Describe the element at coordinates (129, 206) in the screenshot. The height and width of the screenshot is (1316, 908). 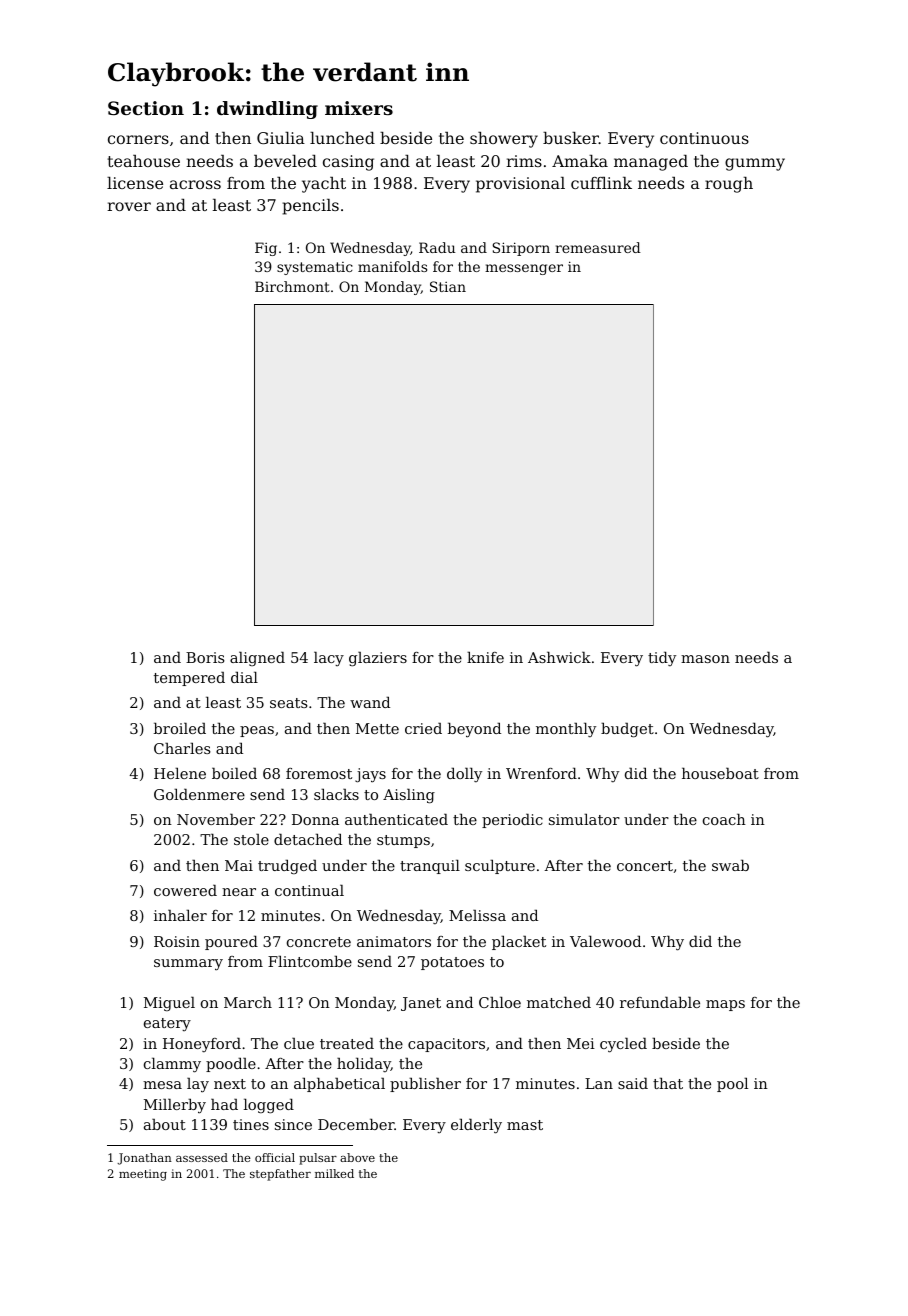
I see `rover` at that location.
